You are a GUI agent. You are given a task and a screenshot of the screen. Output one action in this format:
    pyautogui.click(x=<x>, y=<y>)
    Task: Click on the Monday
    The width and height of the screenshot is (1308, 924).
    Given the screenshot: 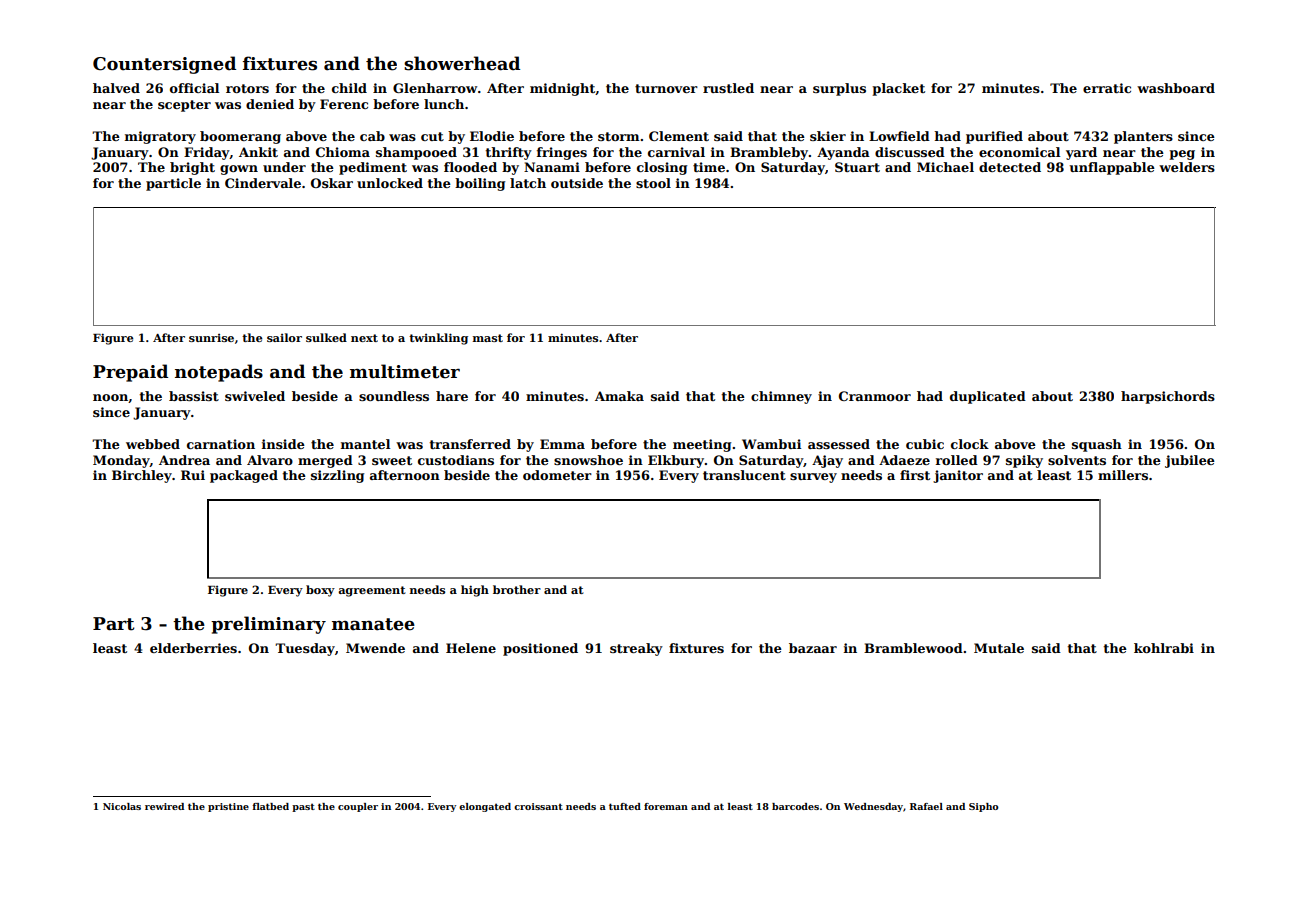 What is the action you would take?
    pyautogui.click(x=121, y=461)
